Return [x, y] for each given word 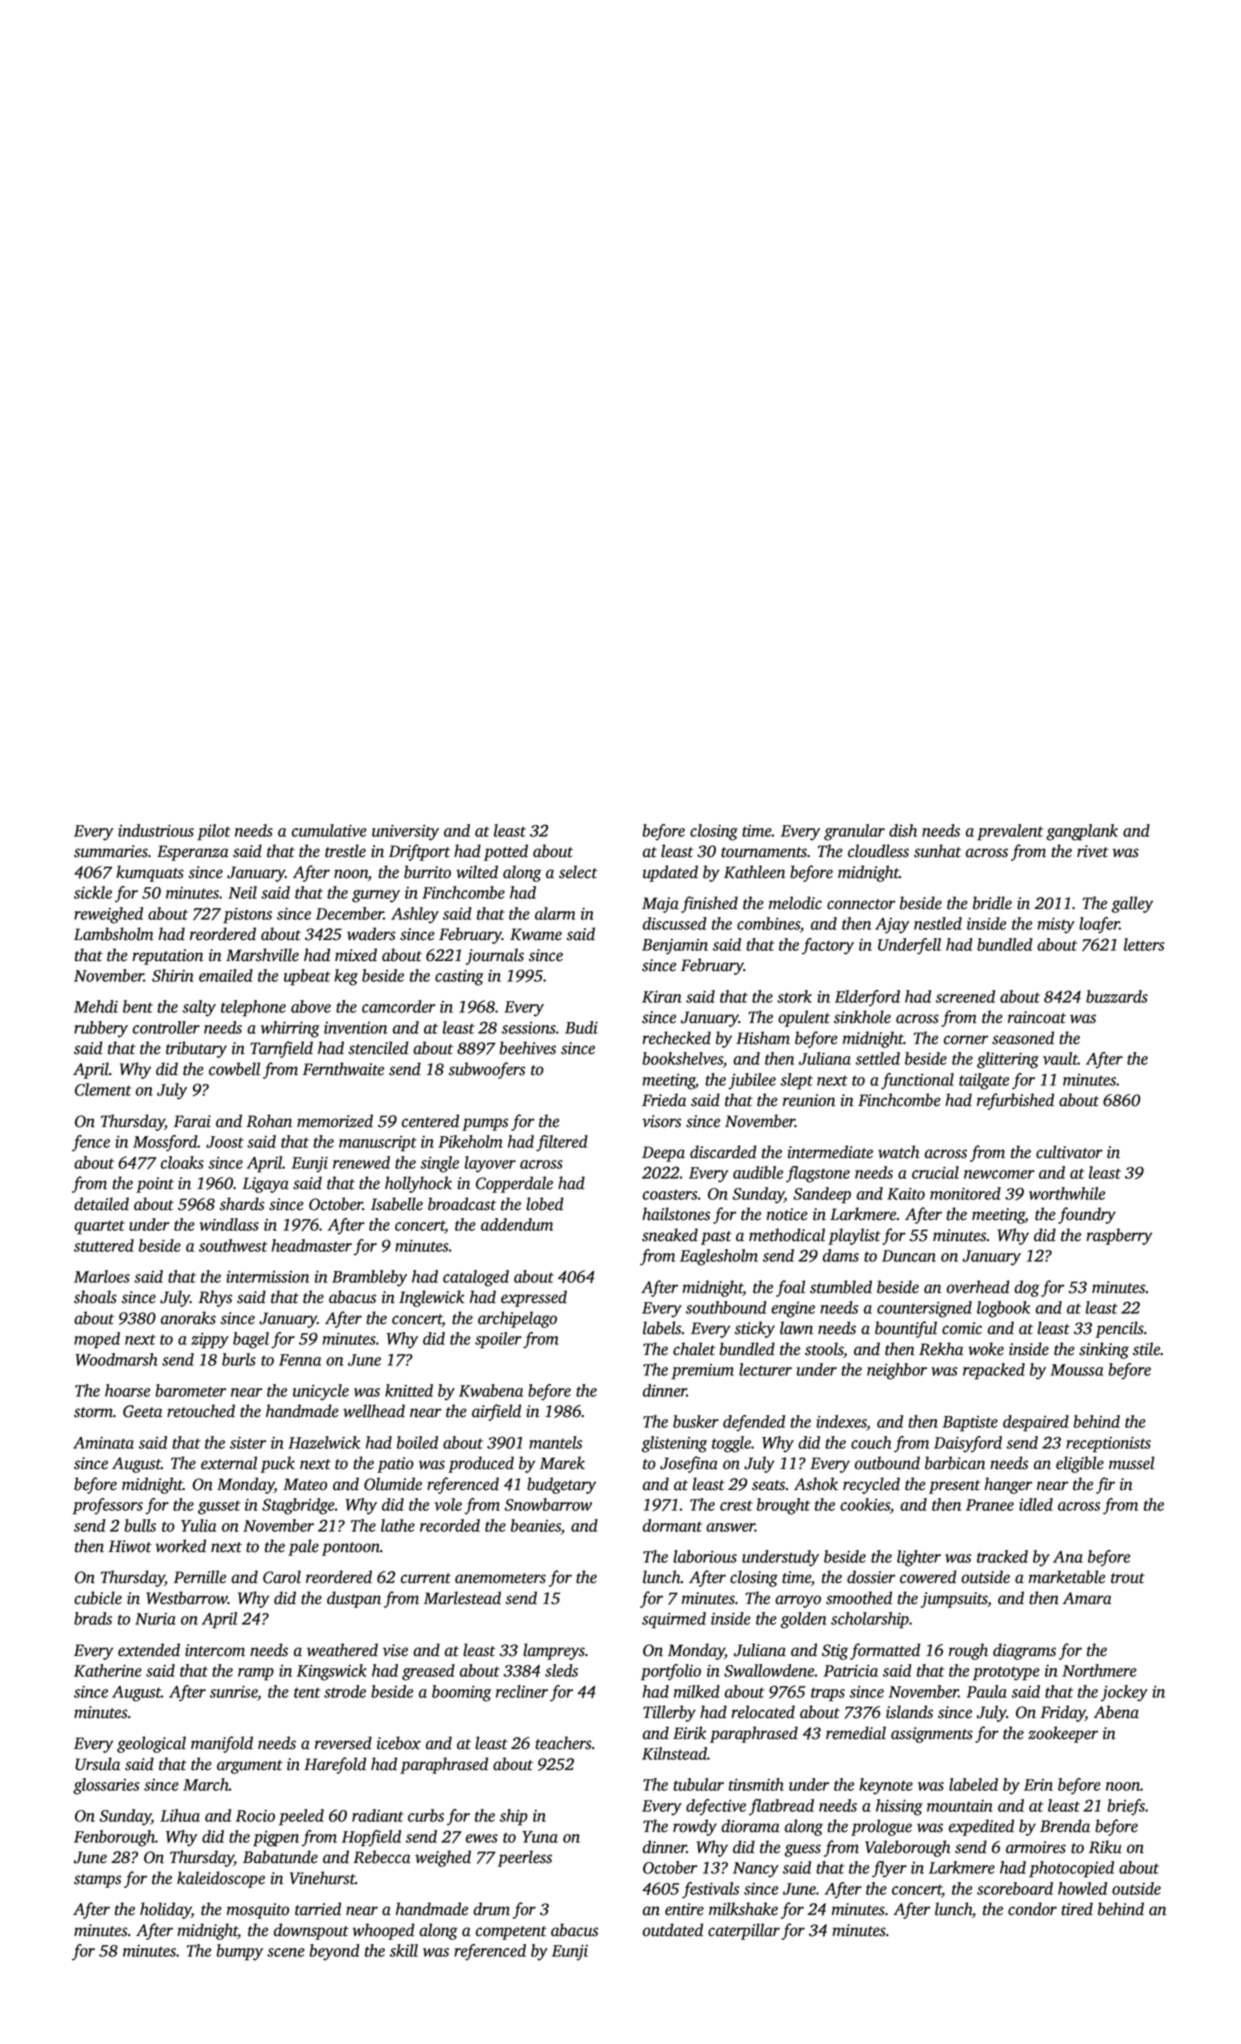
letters [1144, 944]
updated [670, 873]
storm [93, 1412]
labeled [973, 1784]
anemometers [500, 1578]
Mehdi [96, 1006]
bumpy [239, 1952]
